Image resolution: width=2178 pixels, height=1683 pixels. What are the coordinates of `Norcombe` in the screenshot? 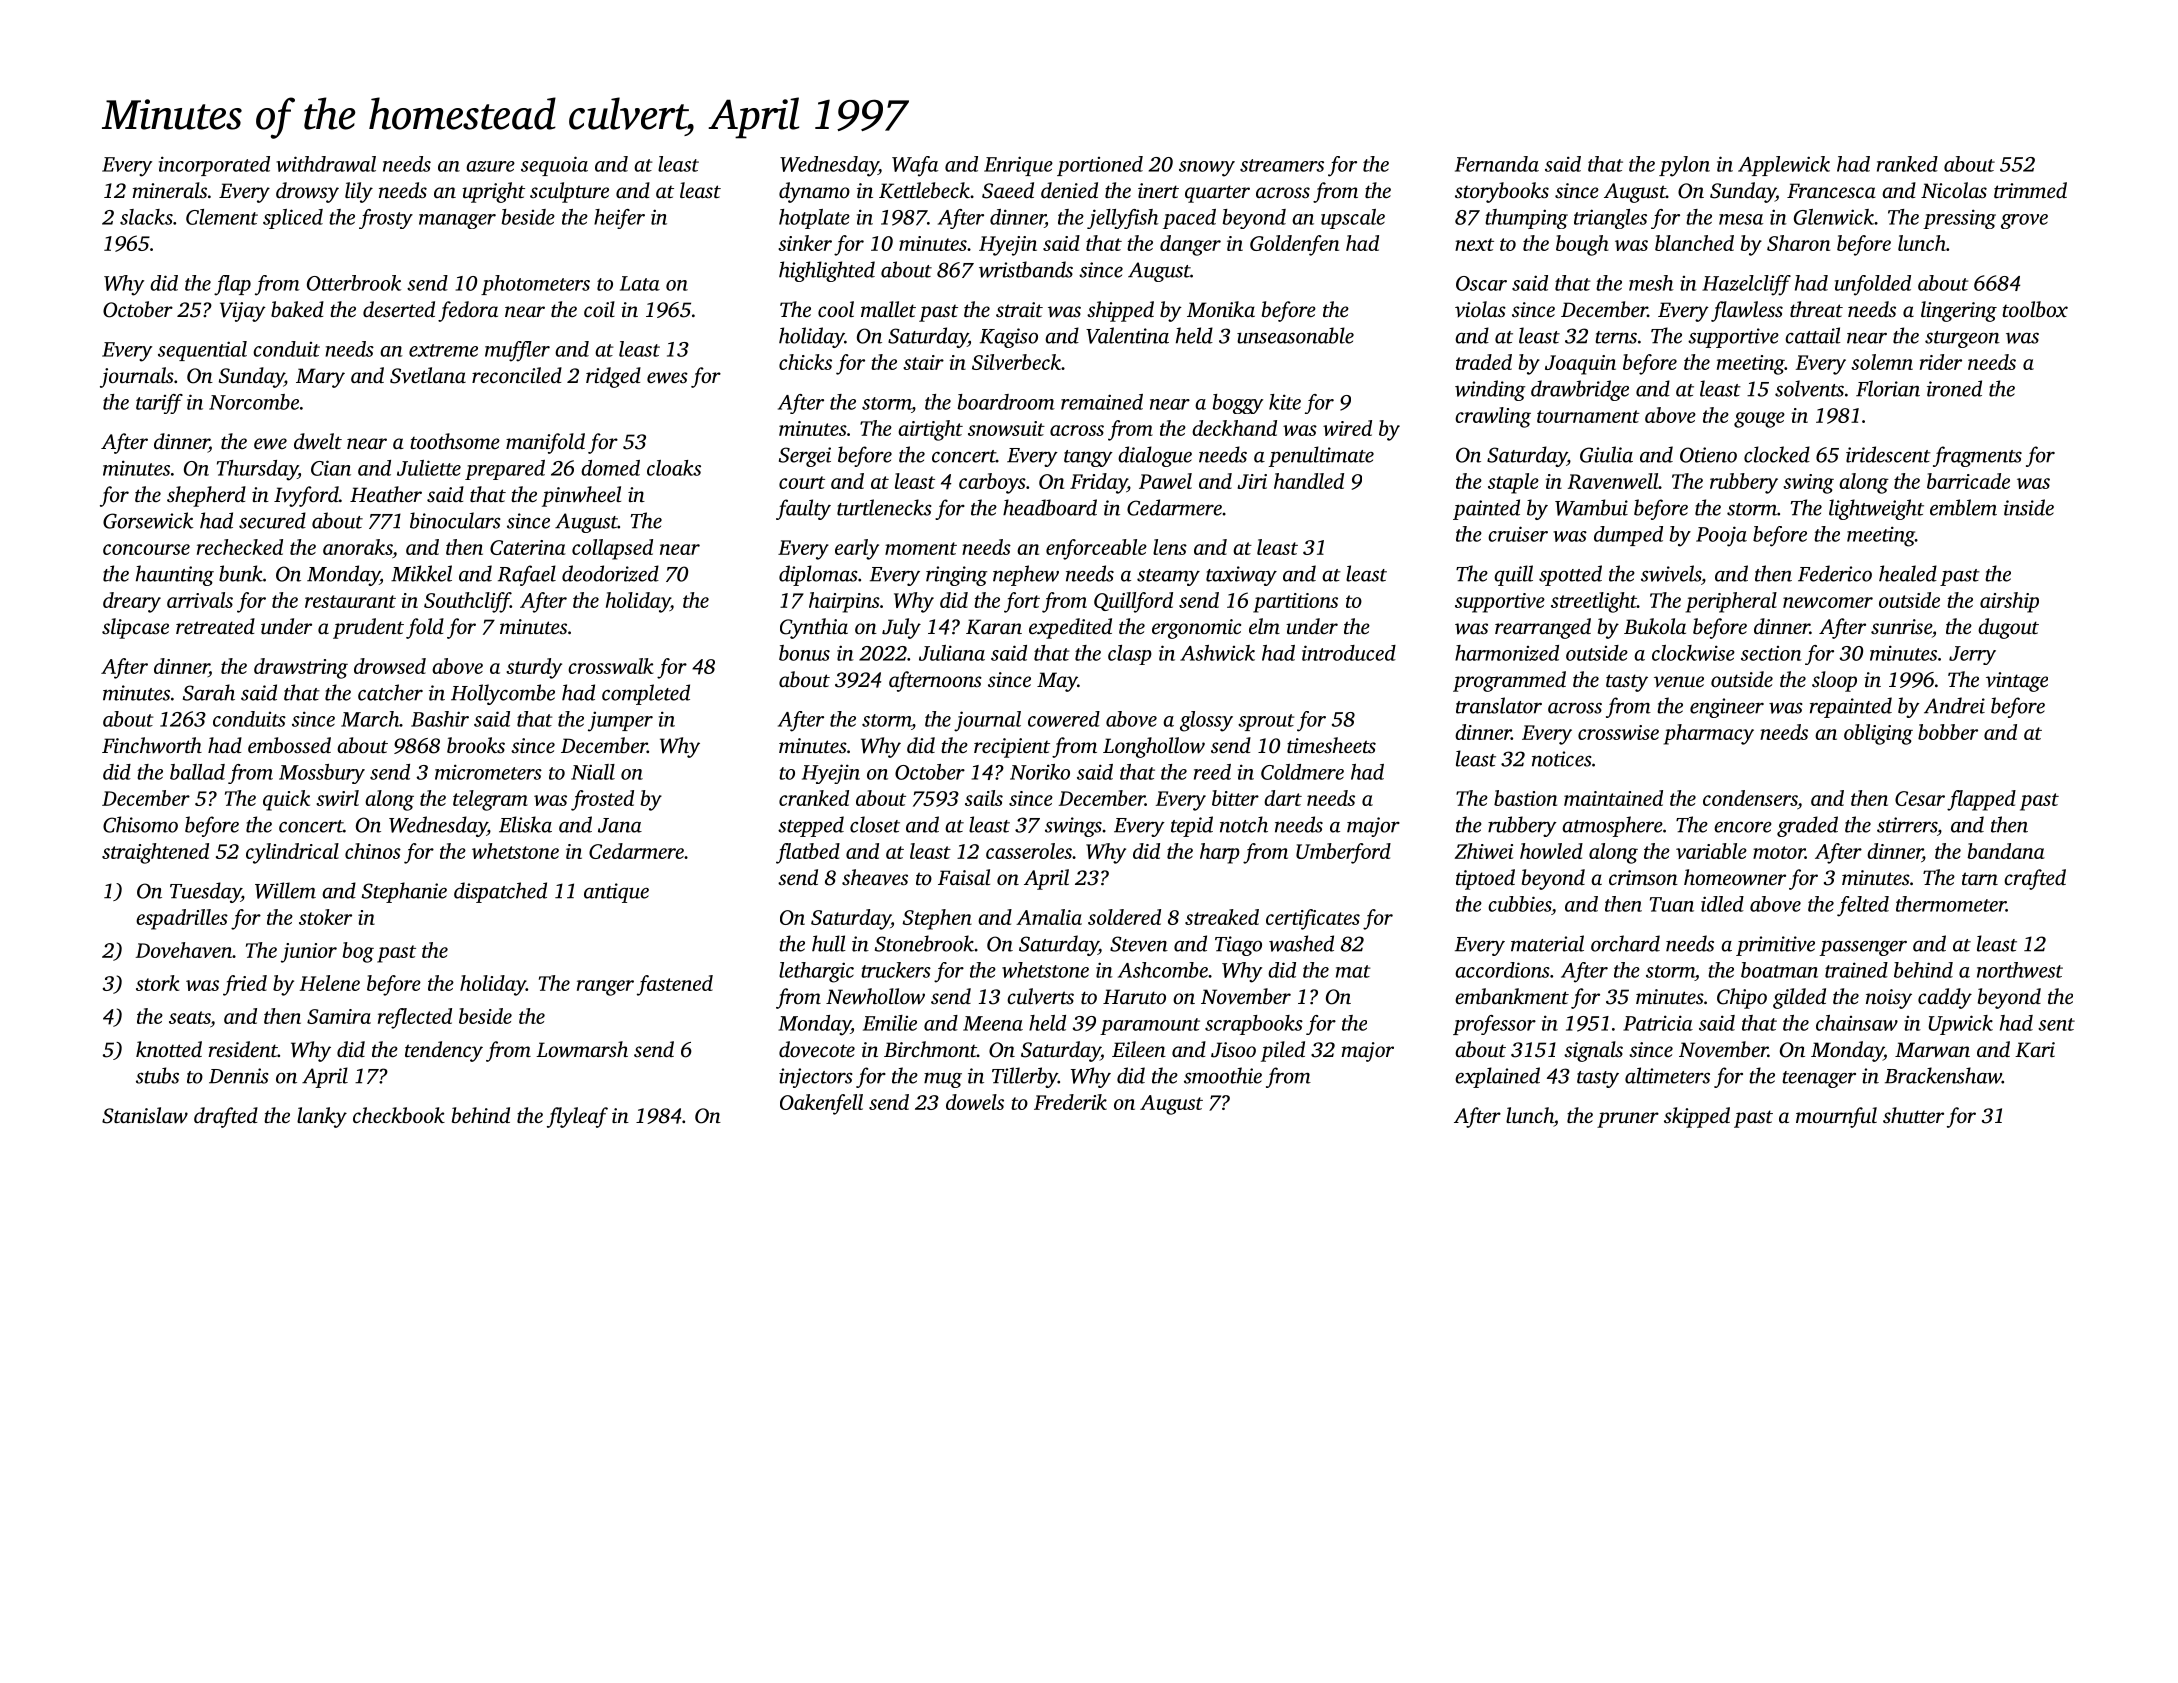 It's located at (254, 402).
